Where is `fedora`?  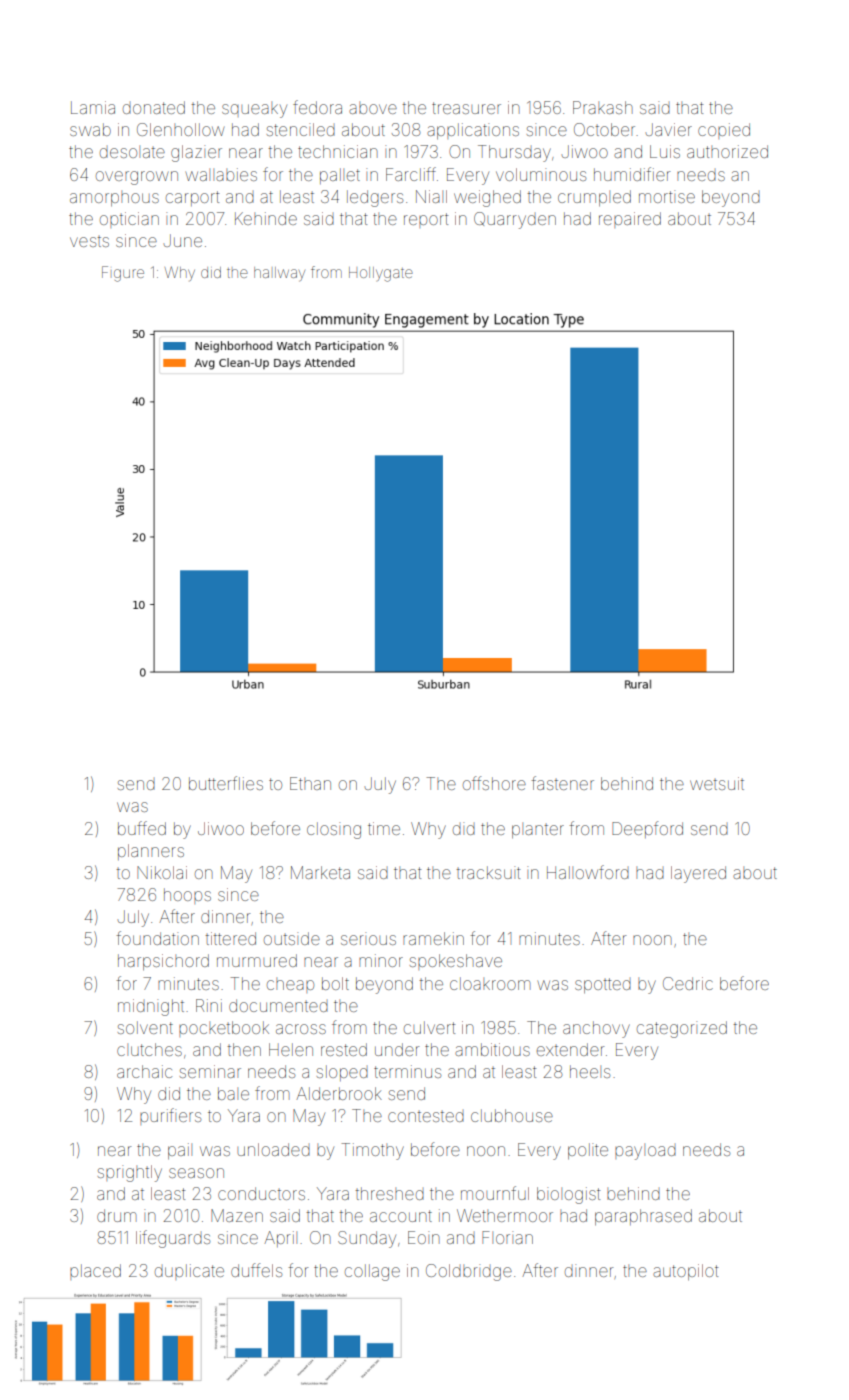
fedora is located at coordinates (317, 107).
